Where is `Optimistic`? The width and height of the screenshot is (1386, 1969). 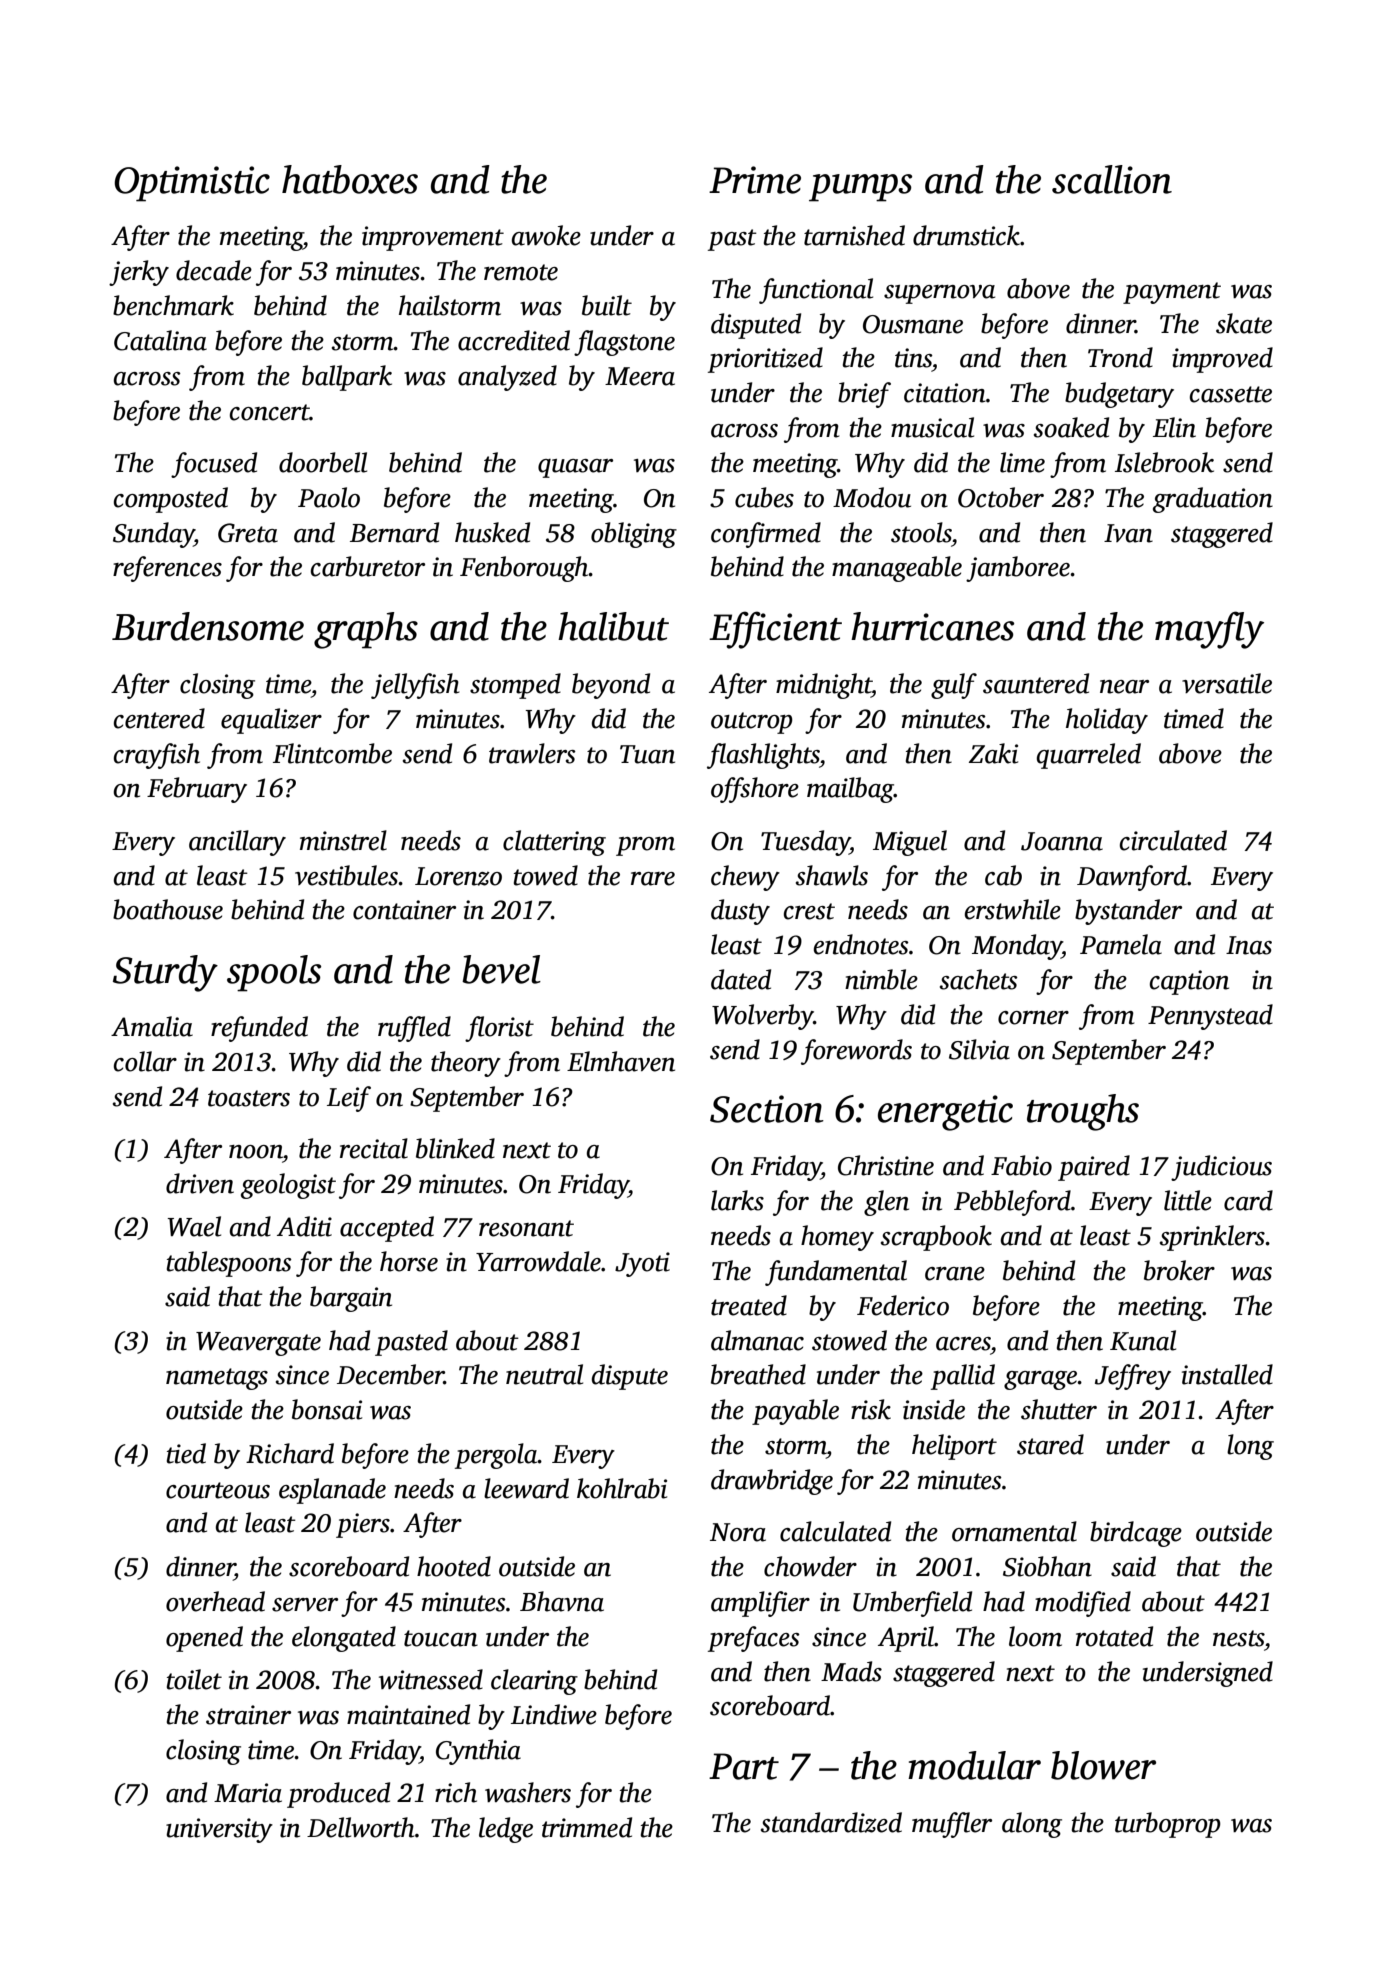 Optimistic is located at coordinates (192, 184).
